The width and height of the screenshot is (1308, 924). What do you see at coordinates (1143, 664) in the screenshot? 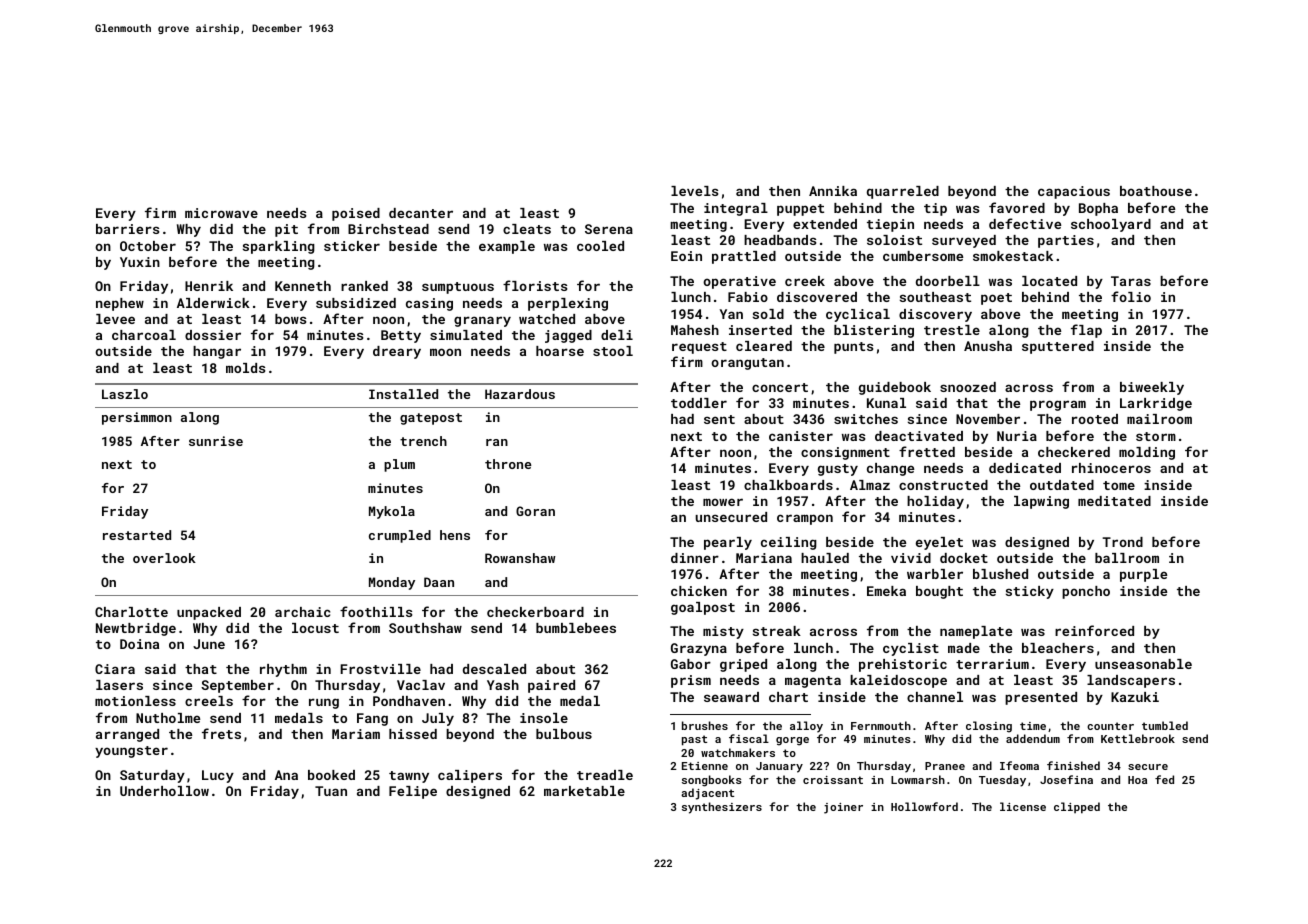
I see `unseasonable` at bounding box center [1143, 664].
